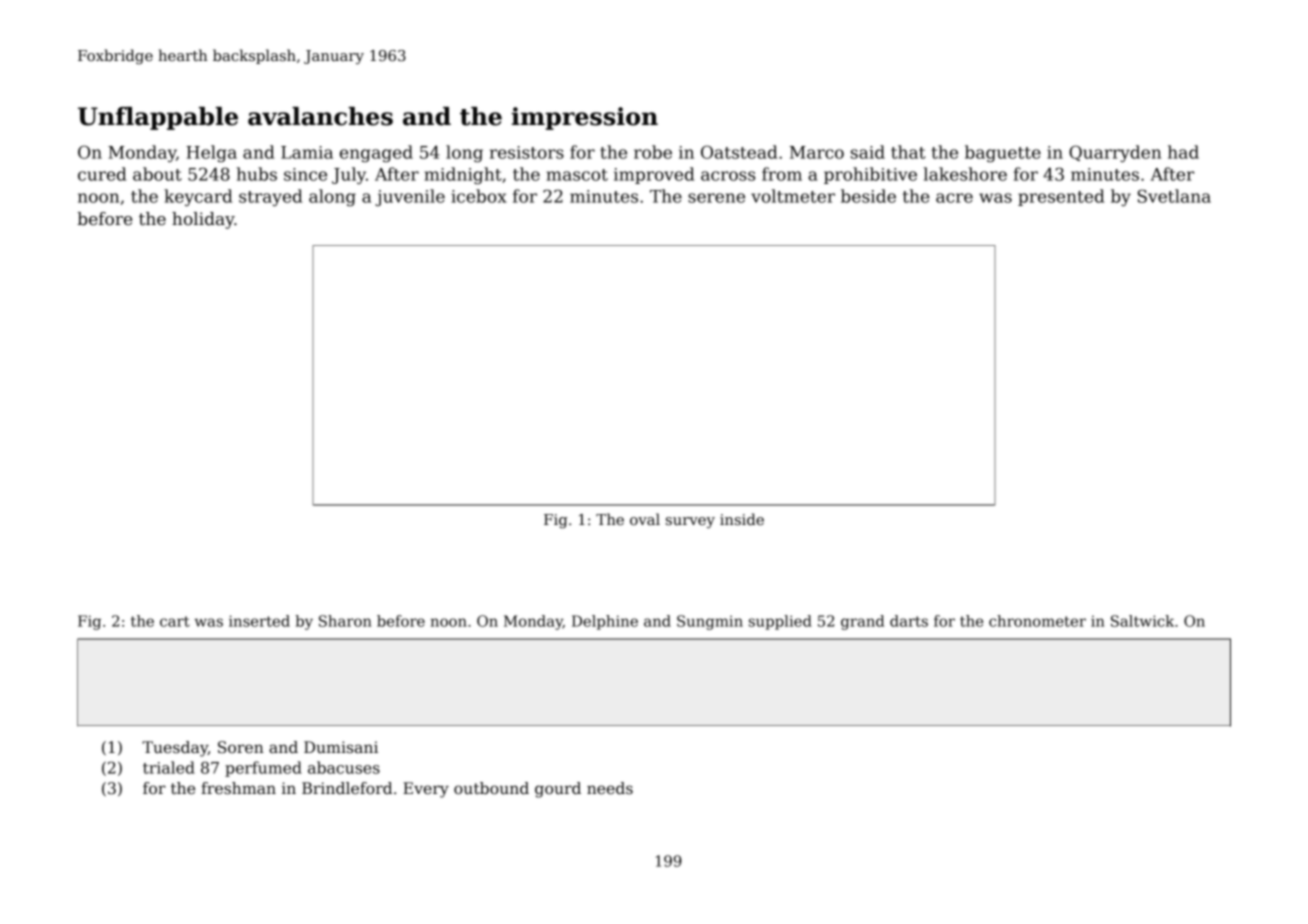 This screenshot has width=1308, height=924. Describe the element at coordinates (341, 747) in the screenshot. I see `Dumisani` at that location.
